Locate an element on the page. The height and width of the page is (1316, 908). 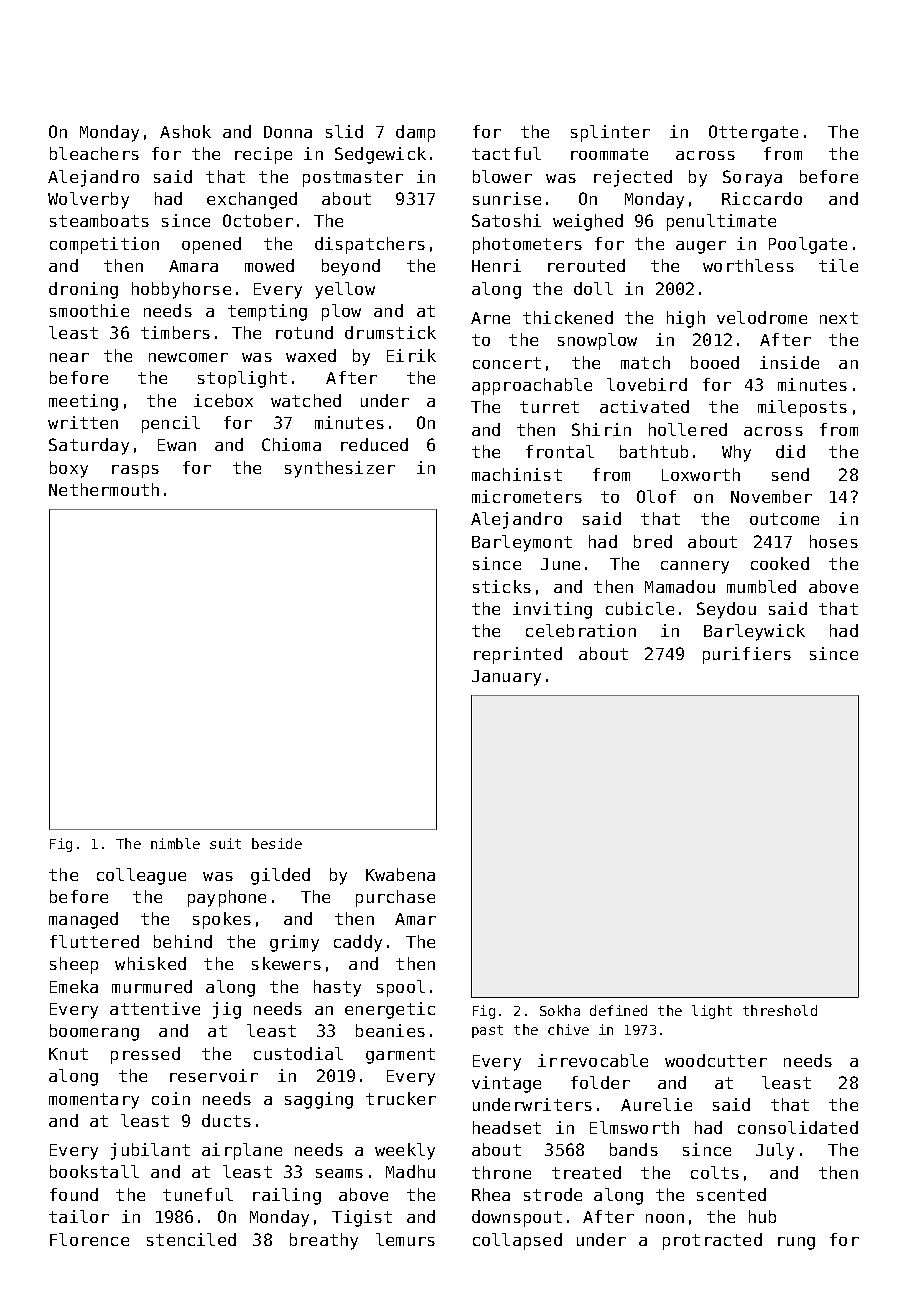
tactful is located at coordinates (506, 153).
